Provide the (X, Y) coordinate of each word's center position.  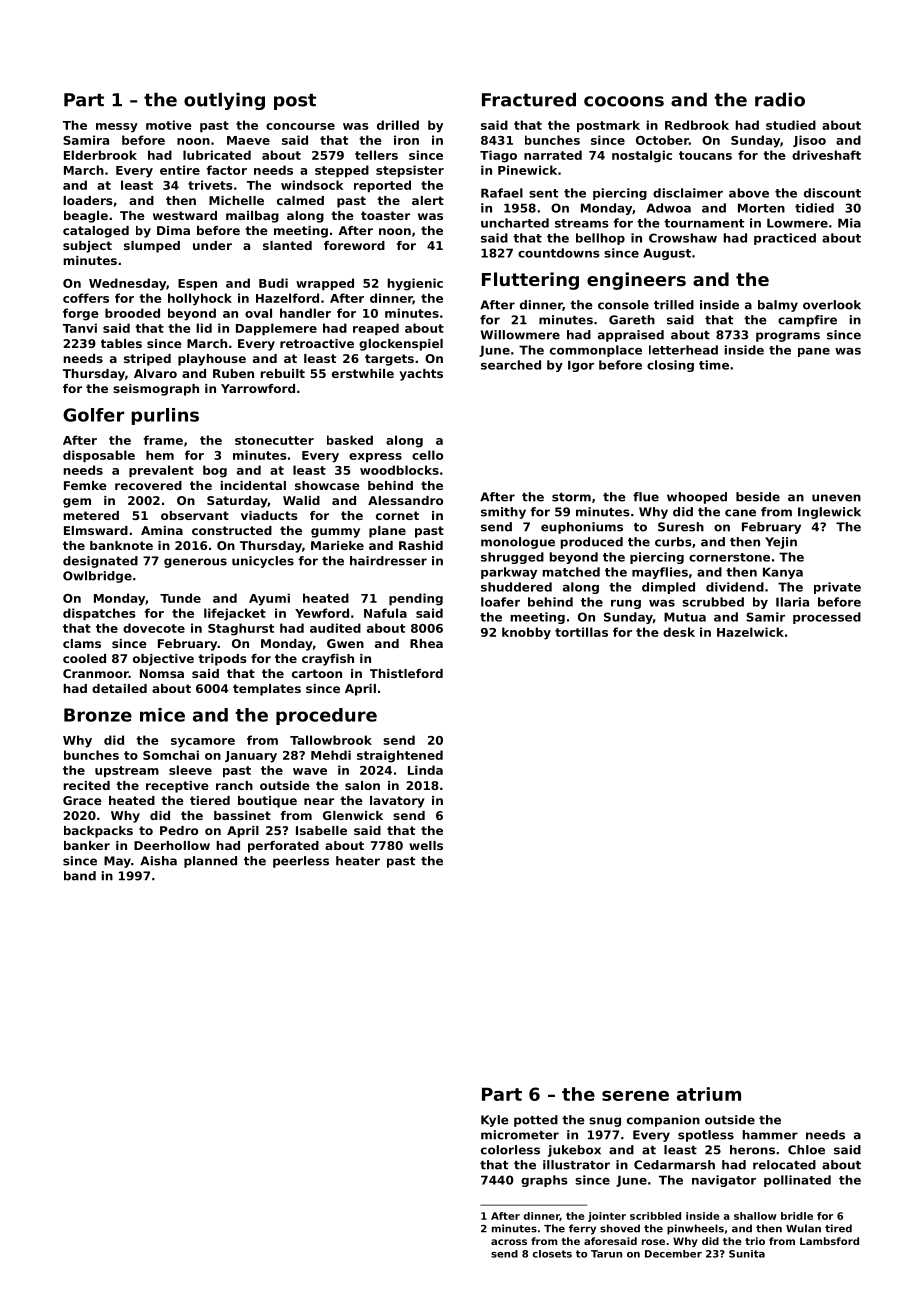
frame (163, 440)
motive (169, 125)
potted (536, 1121)
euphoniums (582, 528)
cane (740, 513)
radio (780, 99)
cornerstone (729, 557)
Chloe (806, 1150)
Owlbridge (97, 577)
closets (552, 1254)
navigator (724, 1181)
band (80, 876)
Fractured (529, 99)
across (509, 1242)
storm (571, 497)
